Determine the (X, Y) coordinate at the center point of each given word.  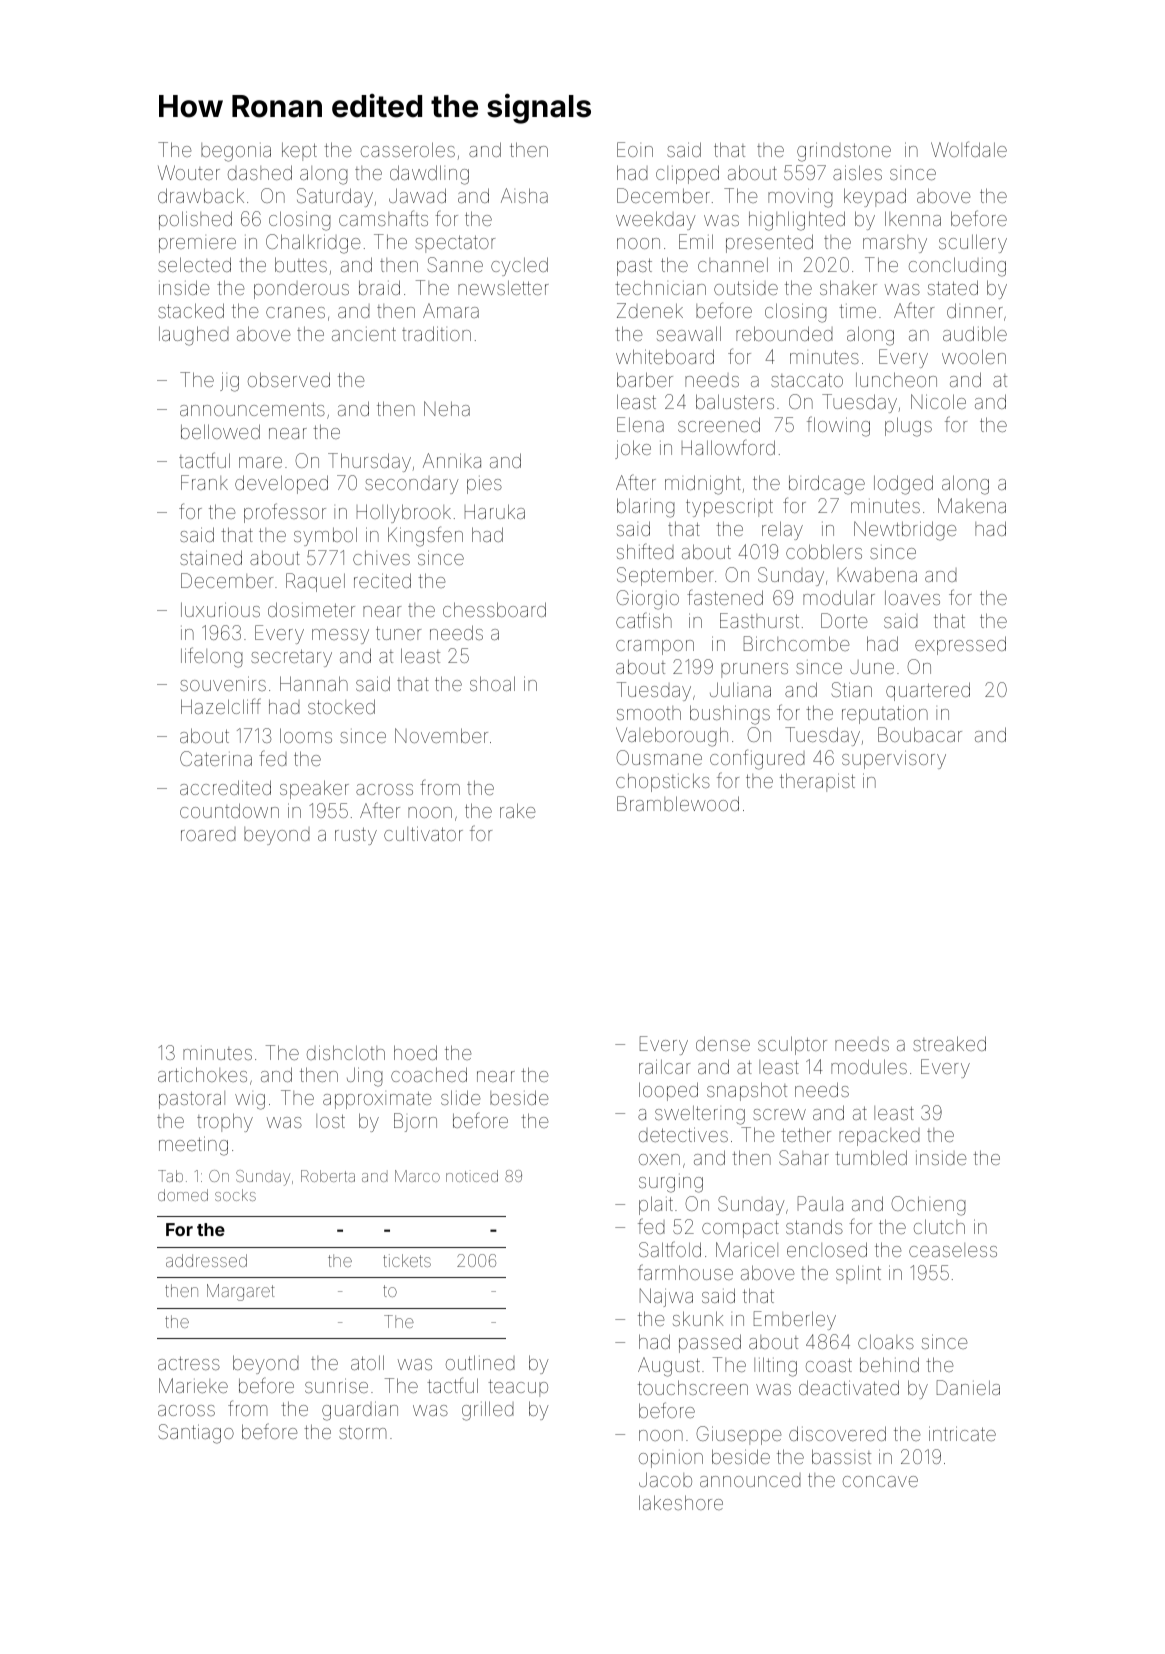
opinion (671, 1459)
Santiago (196, 1434)
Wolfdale (969, 149)
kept (299, 151)
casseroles (408, 149)
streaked (949, 1043)
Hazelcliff (221, 706)
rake (518, 810)
